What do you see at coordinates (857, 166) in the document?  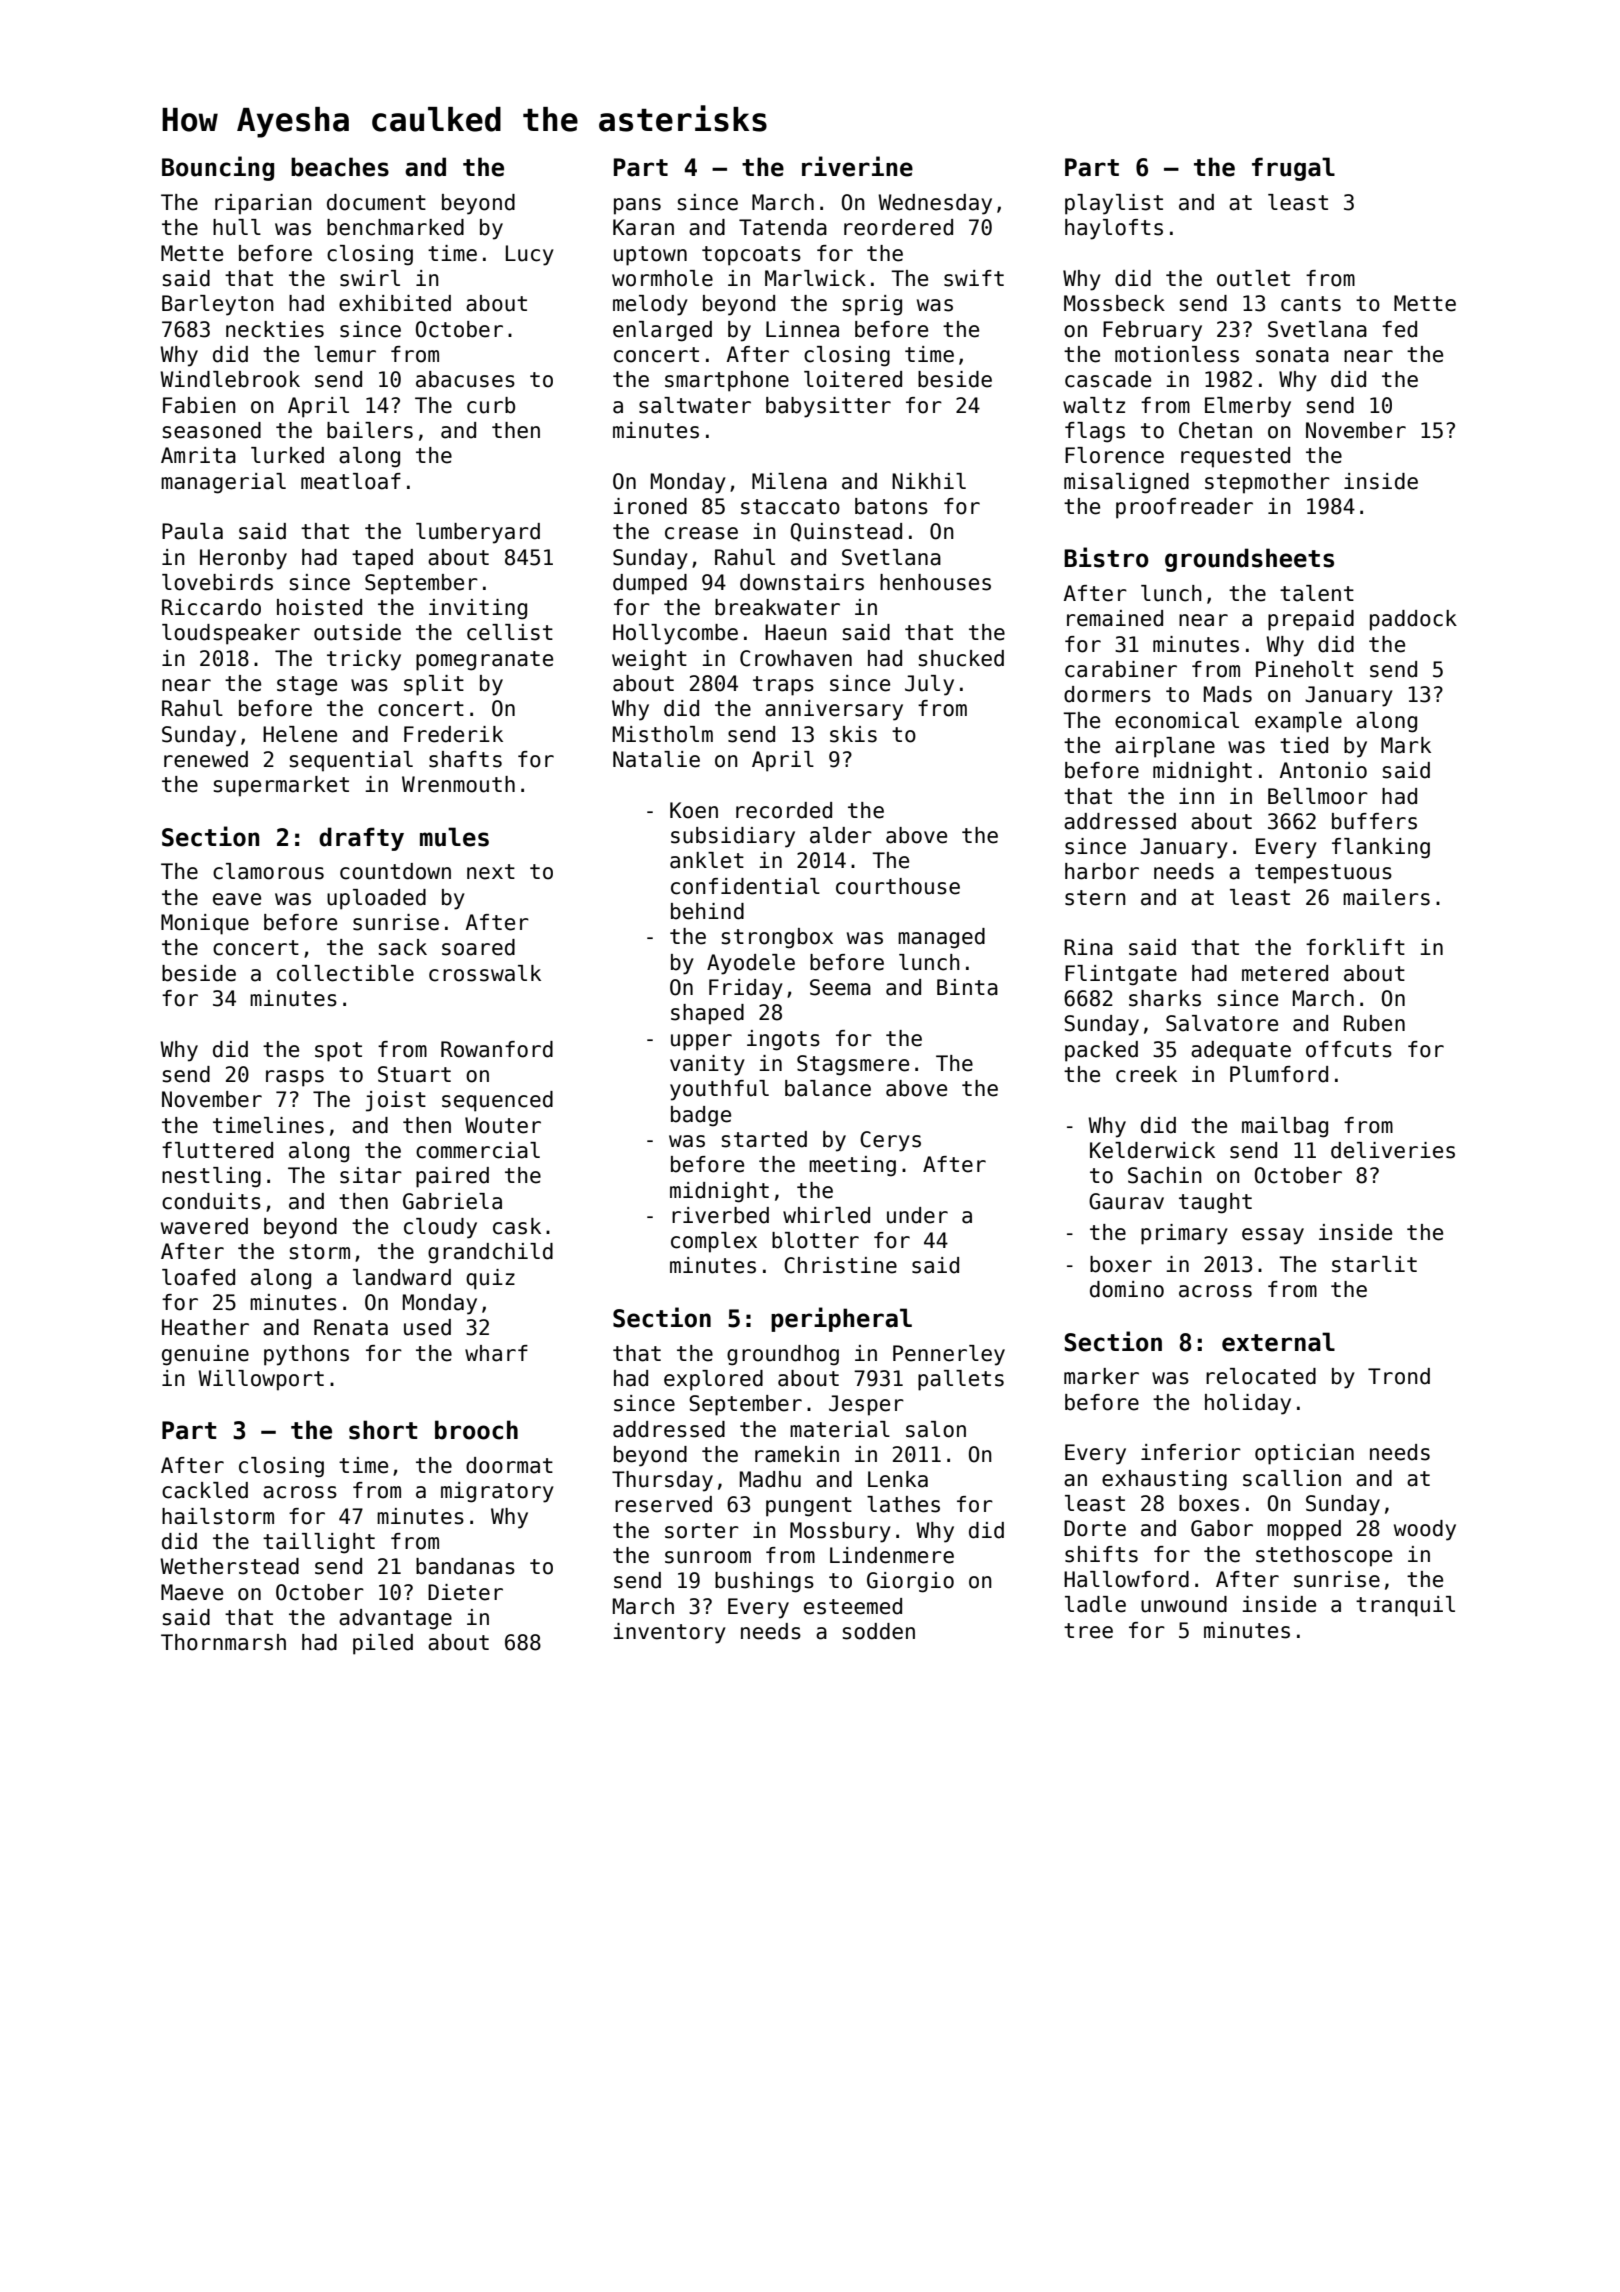 I see `riverine` at bounding box center [857, 166].
